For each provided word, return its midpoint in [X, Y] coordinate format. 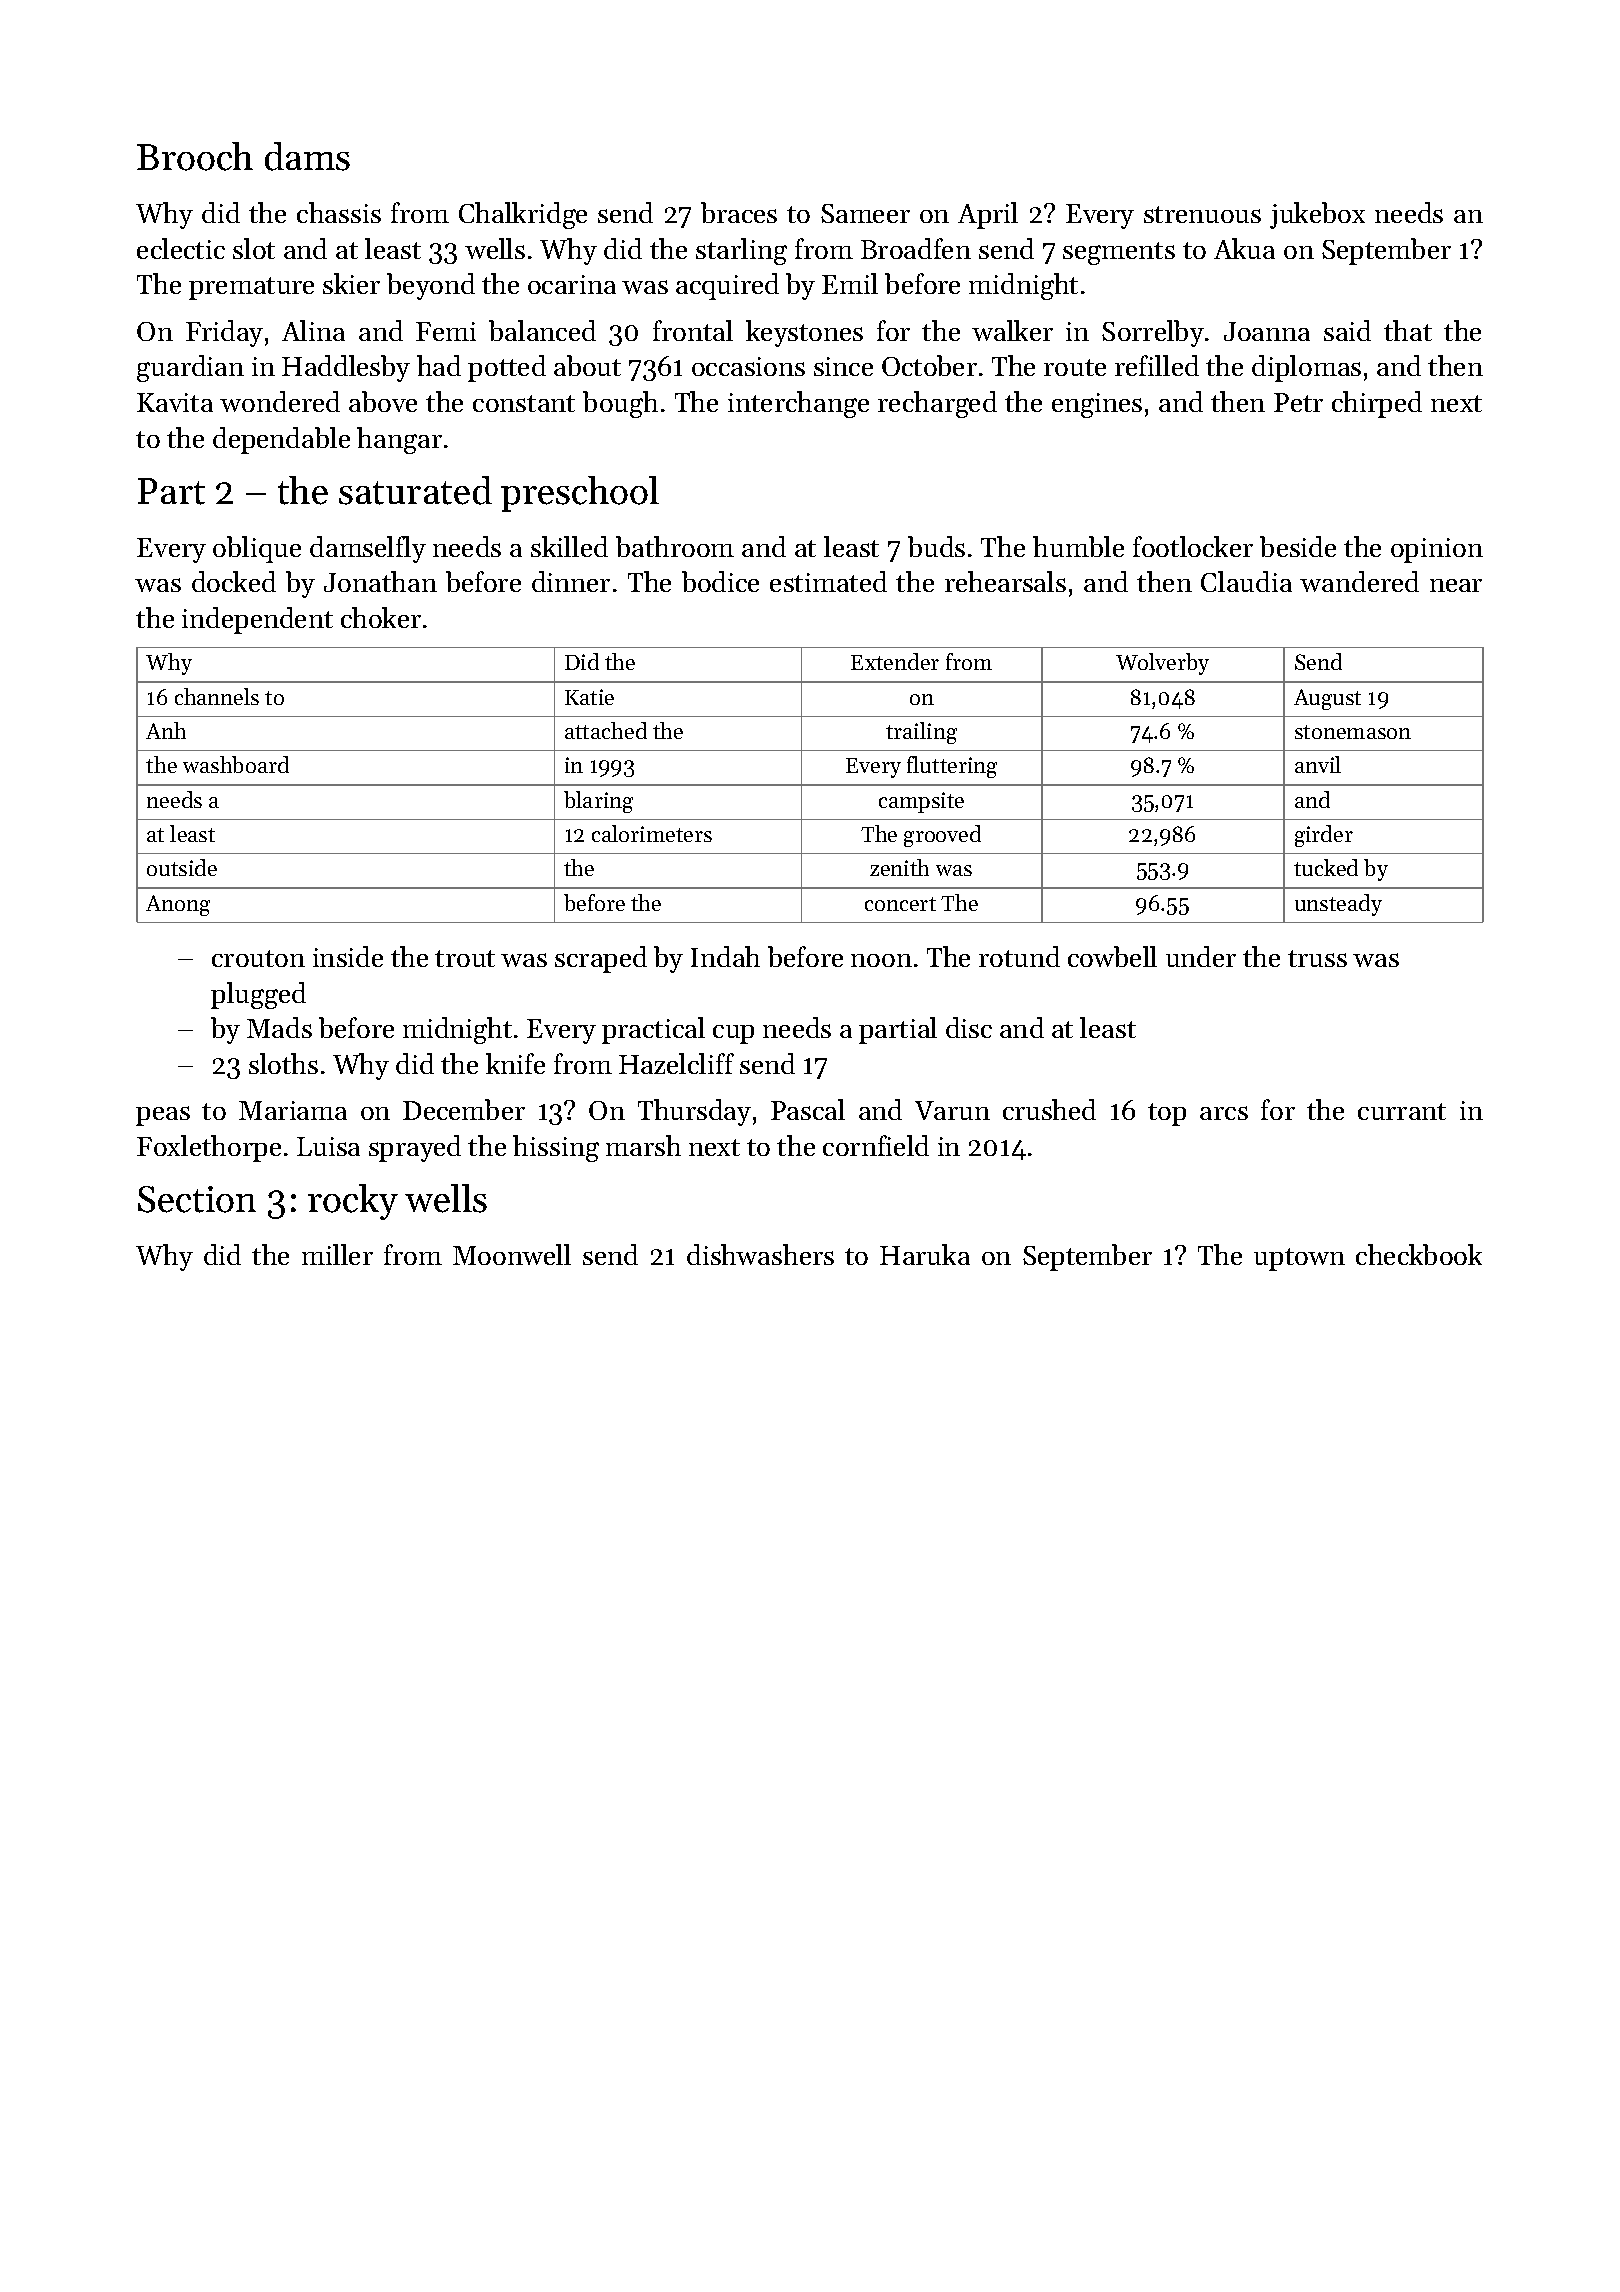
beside [1298, 546]
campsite [921, 802]
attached [606, 730]
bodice [720, 581]
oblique [257, 549]
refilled [1157, 365]
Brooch [195, 156]
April [988, 215]
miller [337, 1254]
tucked [1326, 867]
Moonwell [512, 1254]
